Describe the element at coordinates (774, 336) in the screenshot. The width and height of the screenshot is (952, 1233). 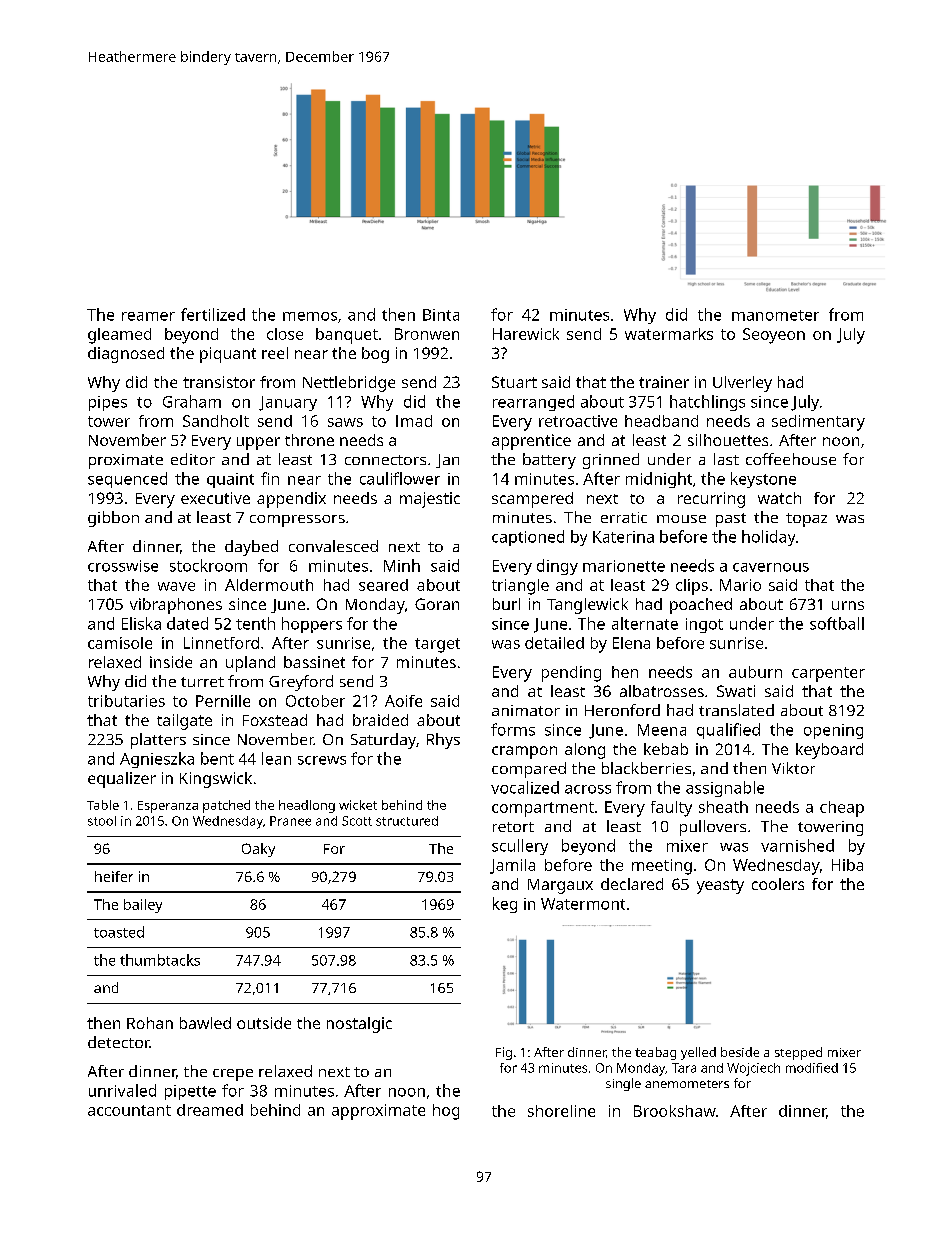
I see `Seoyeon` at that location.
